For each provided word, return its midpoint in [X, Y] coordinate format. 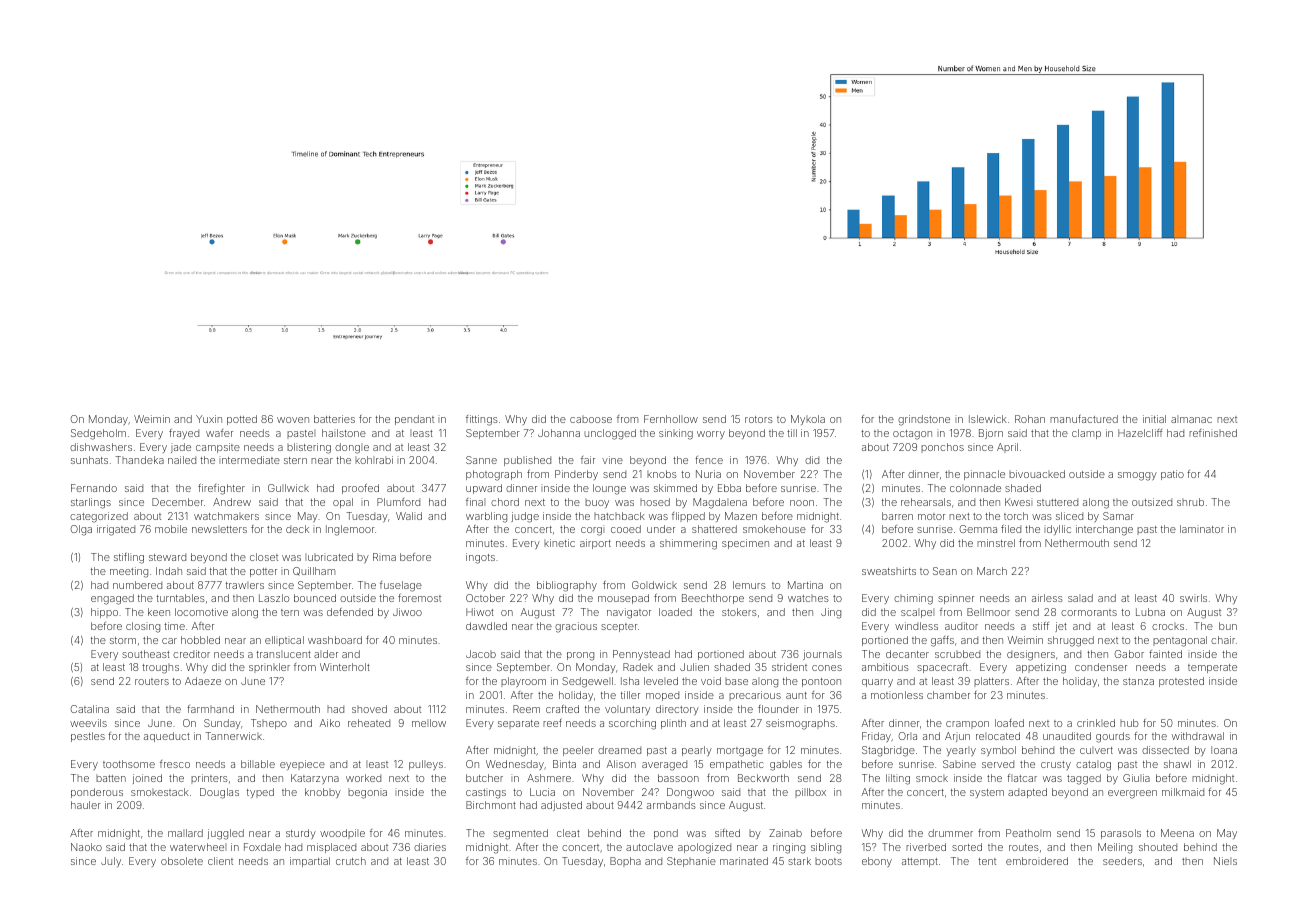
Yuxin [209, 419]
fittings [482, 420]
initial [1154, 419]
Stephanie [691, 862]
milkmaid [1183, 792]
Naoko [86, 847]
